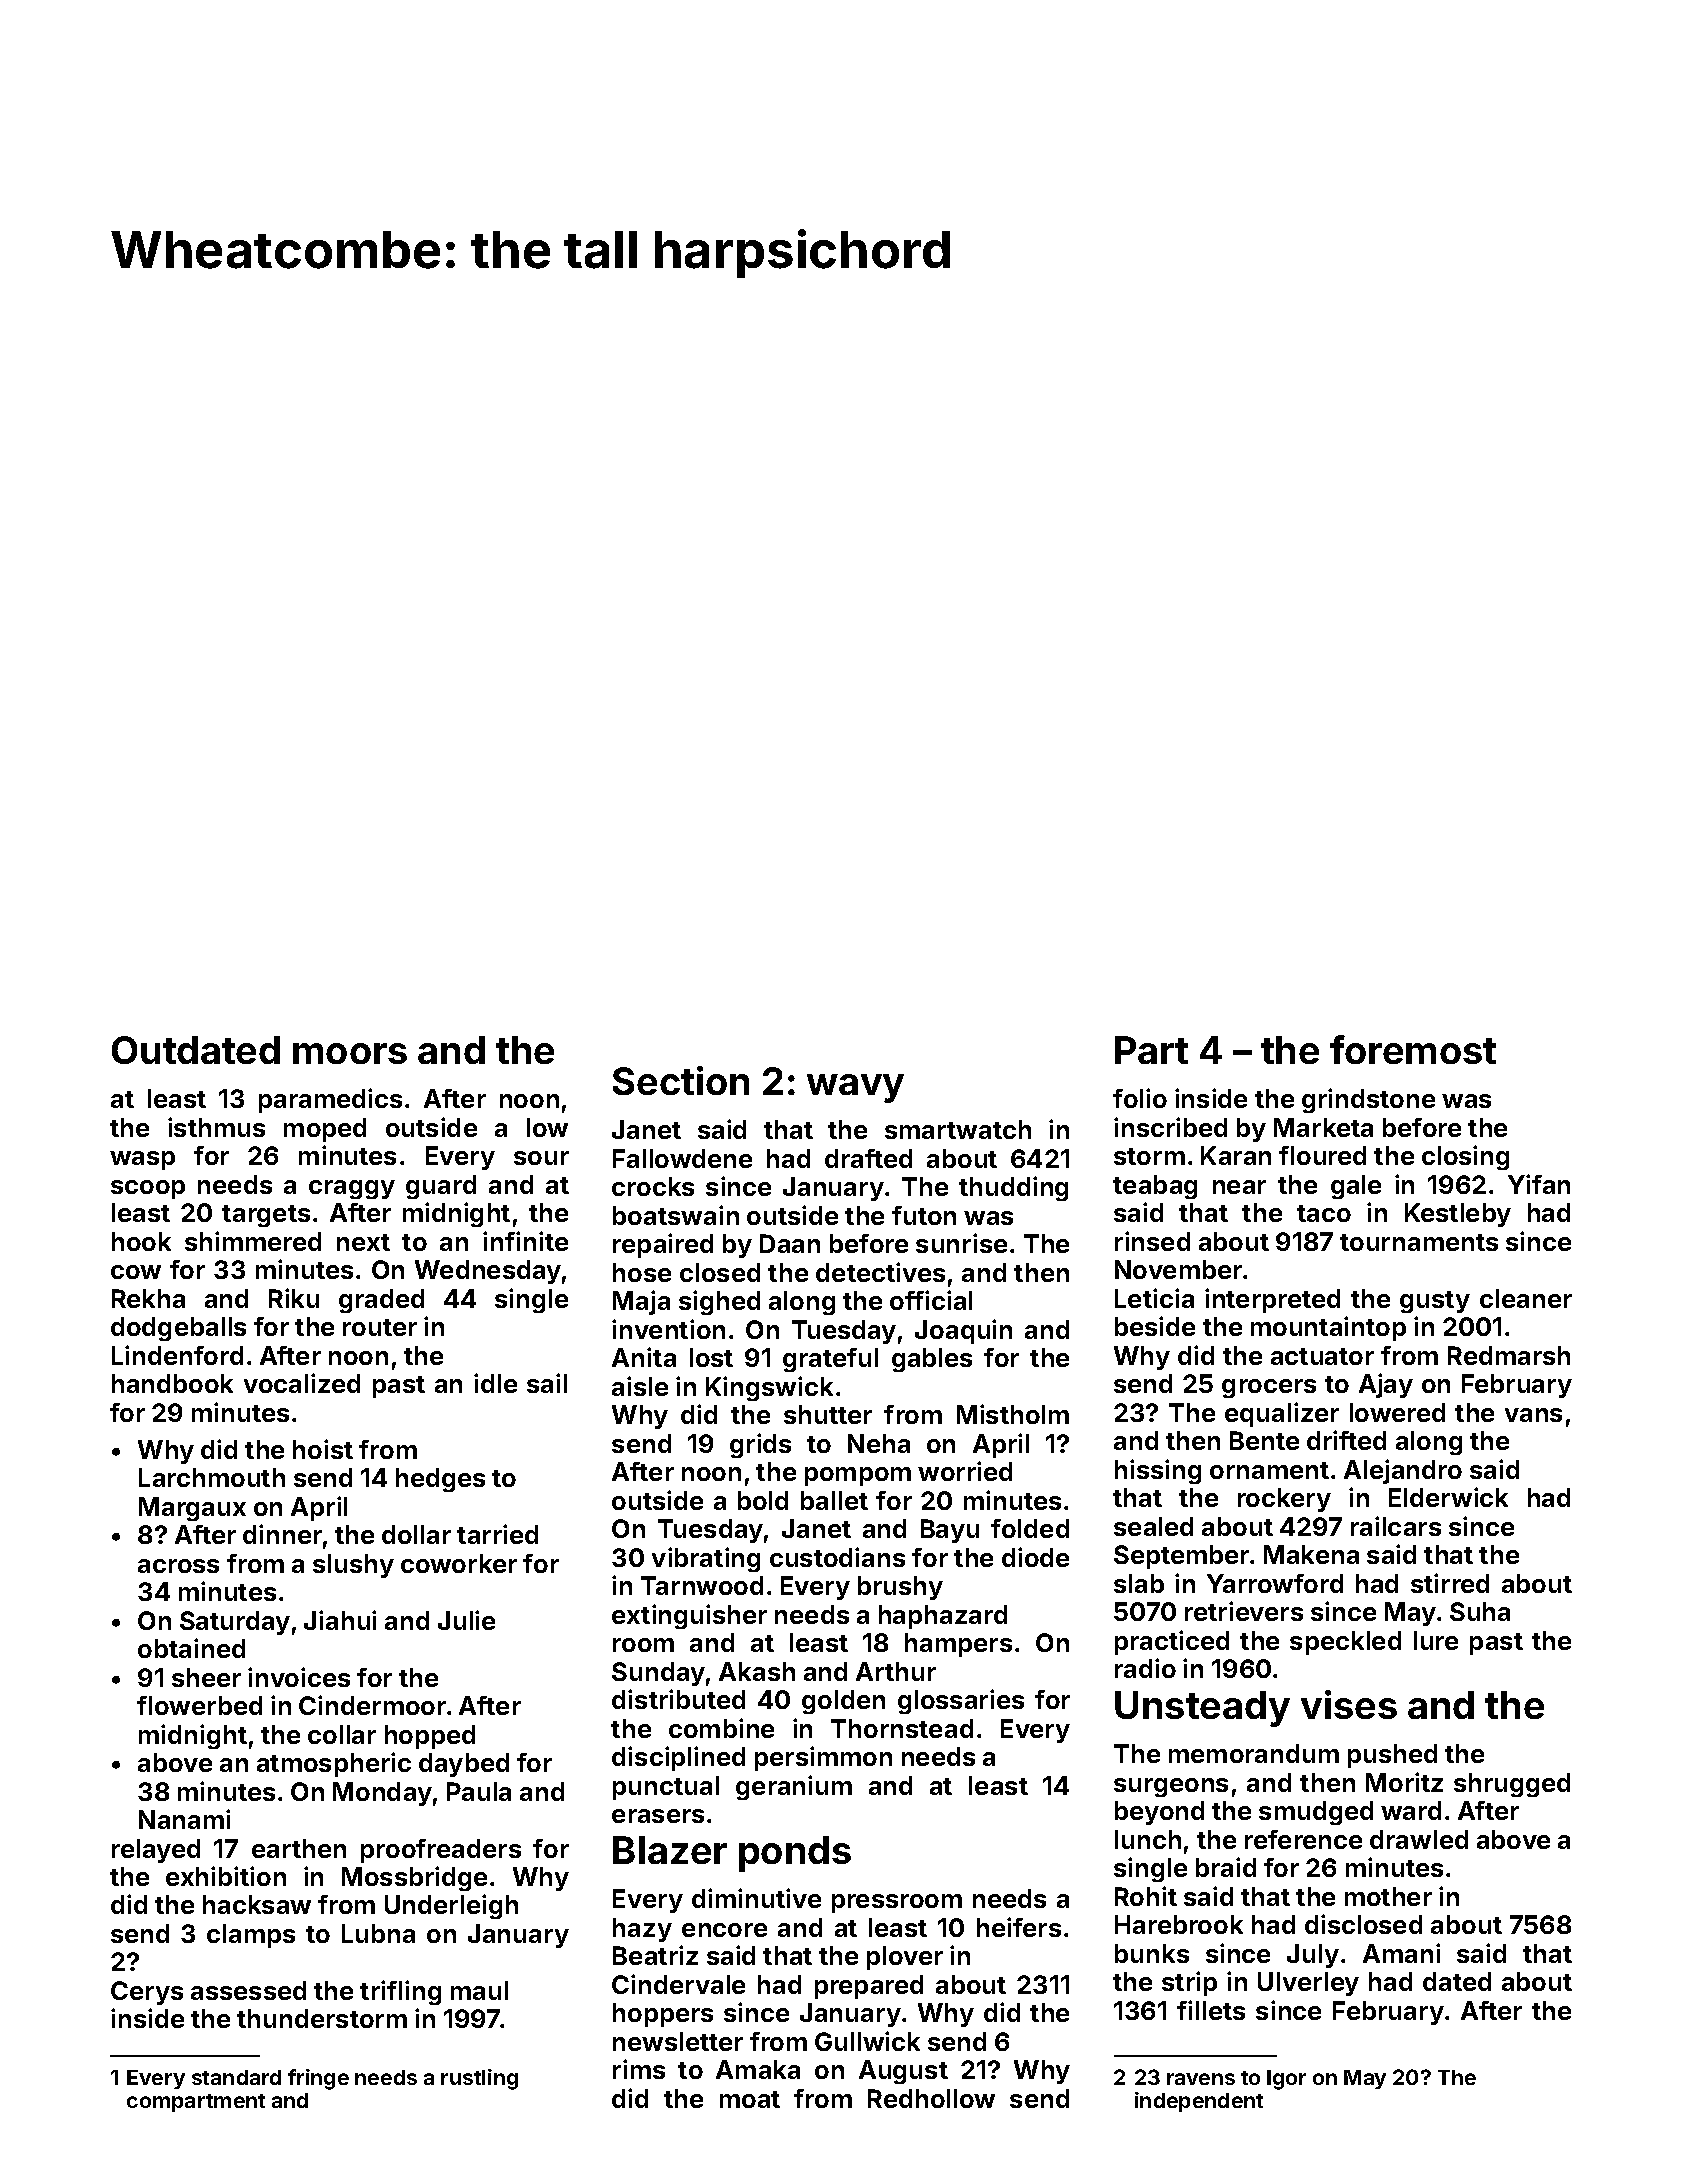 This screenshot has width=1683, height=2178. I want to click on standard, so click(236, 2077).
